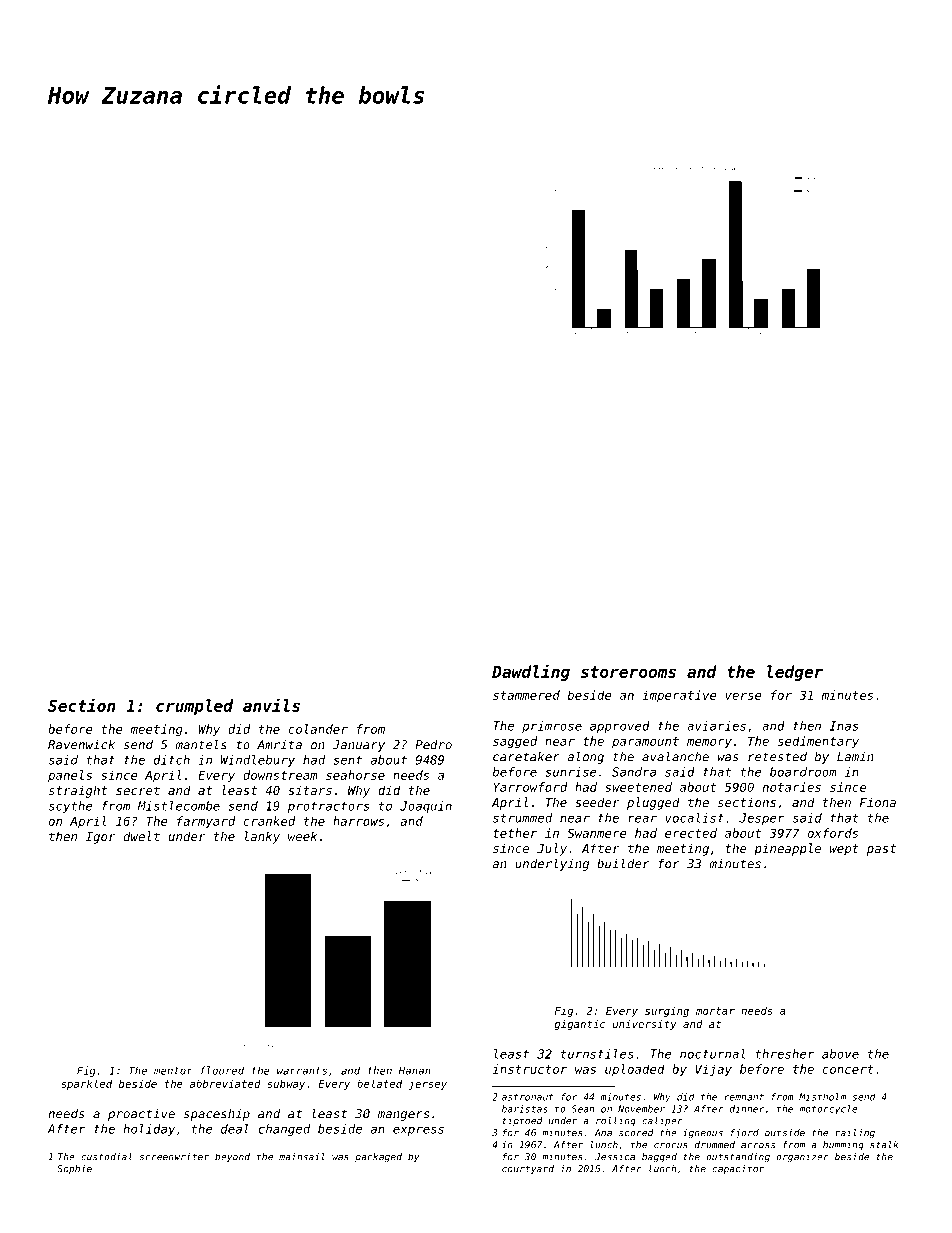  What do you see at coordinates (138, 790) in the screenshot?
I see `secret` at bounding box center [138, 790].
